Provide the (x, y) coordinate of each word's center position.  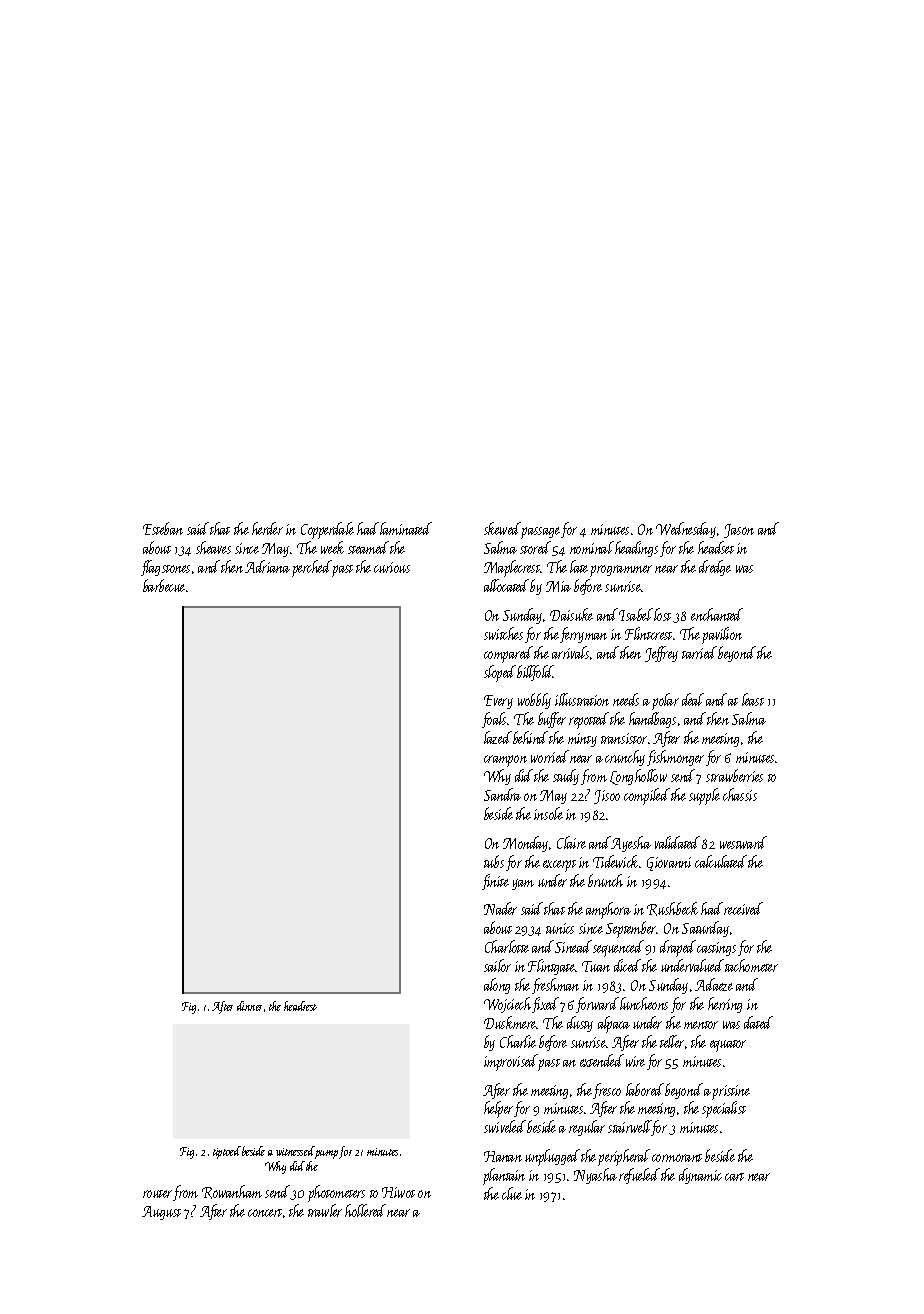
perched (312, 568)
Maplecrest (512, 568)
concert (265, 1213)
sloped (500, 673)
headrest (300, 1006)
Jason (739, 531)
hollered (365, 1210)
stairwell (629, 1126)
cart (734, 1177)
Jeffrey (661, 654)
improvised (511, 1062)
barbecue (164, 585)
